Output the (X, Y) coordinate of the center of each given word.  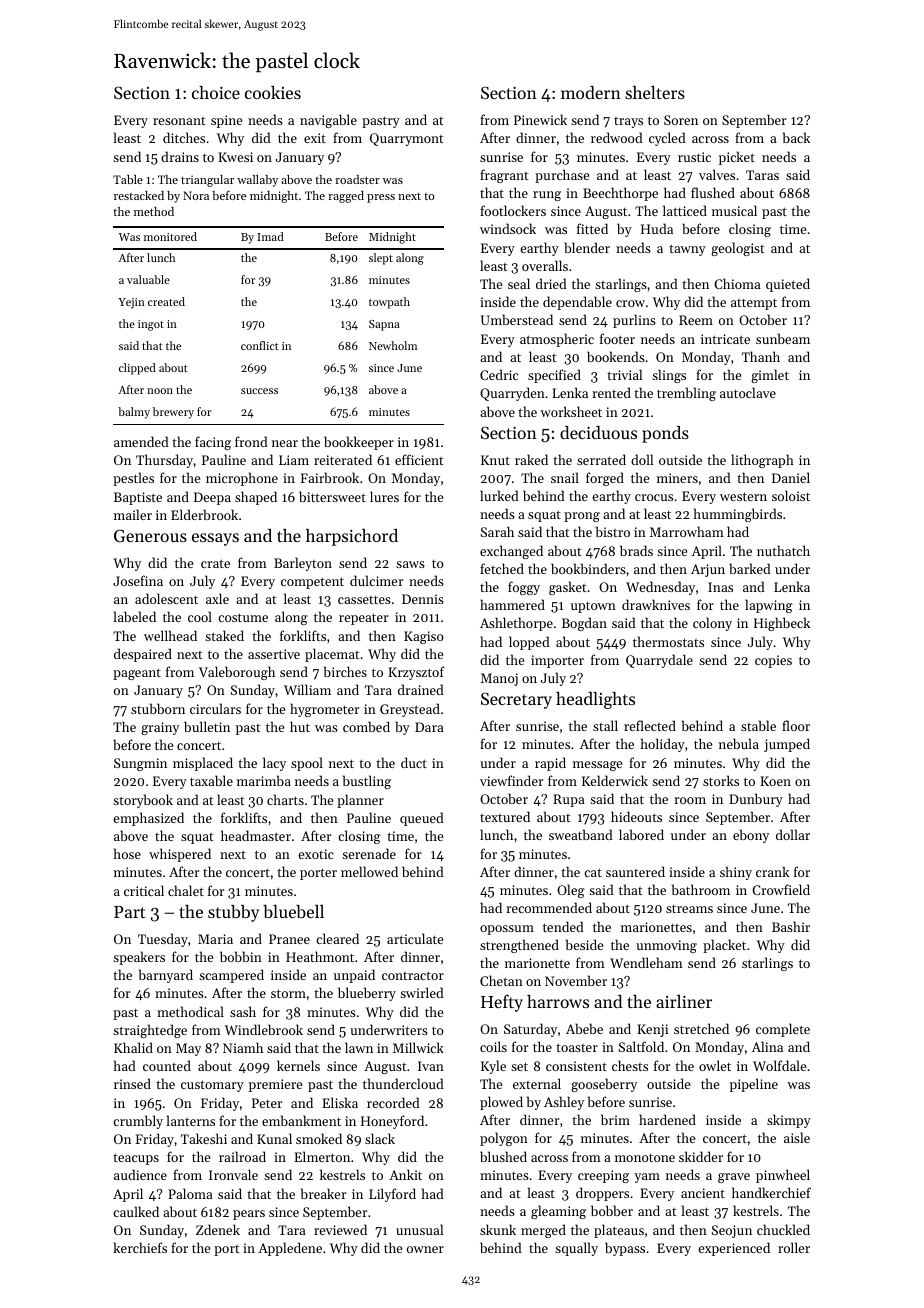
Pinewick (540, 119)
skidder (701, 1156)
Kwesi (235, 157)
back (796, 137)
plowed (501, 1103)
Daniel (791, 477)
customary (212, 1086)
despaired (143, 655)
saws (410, 564)
